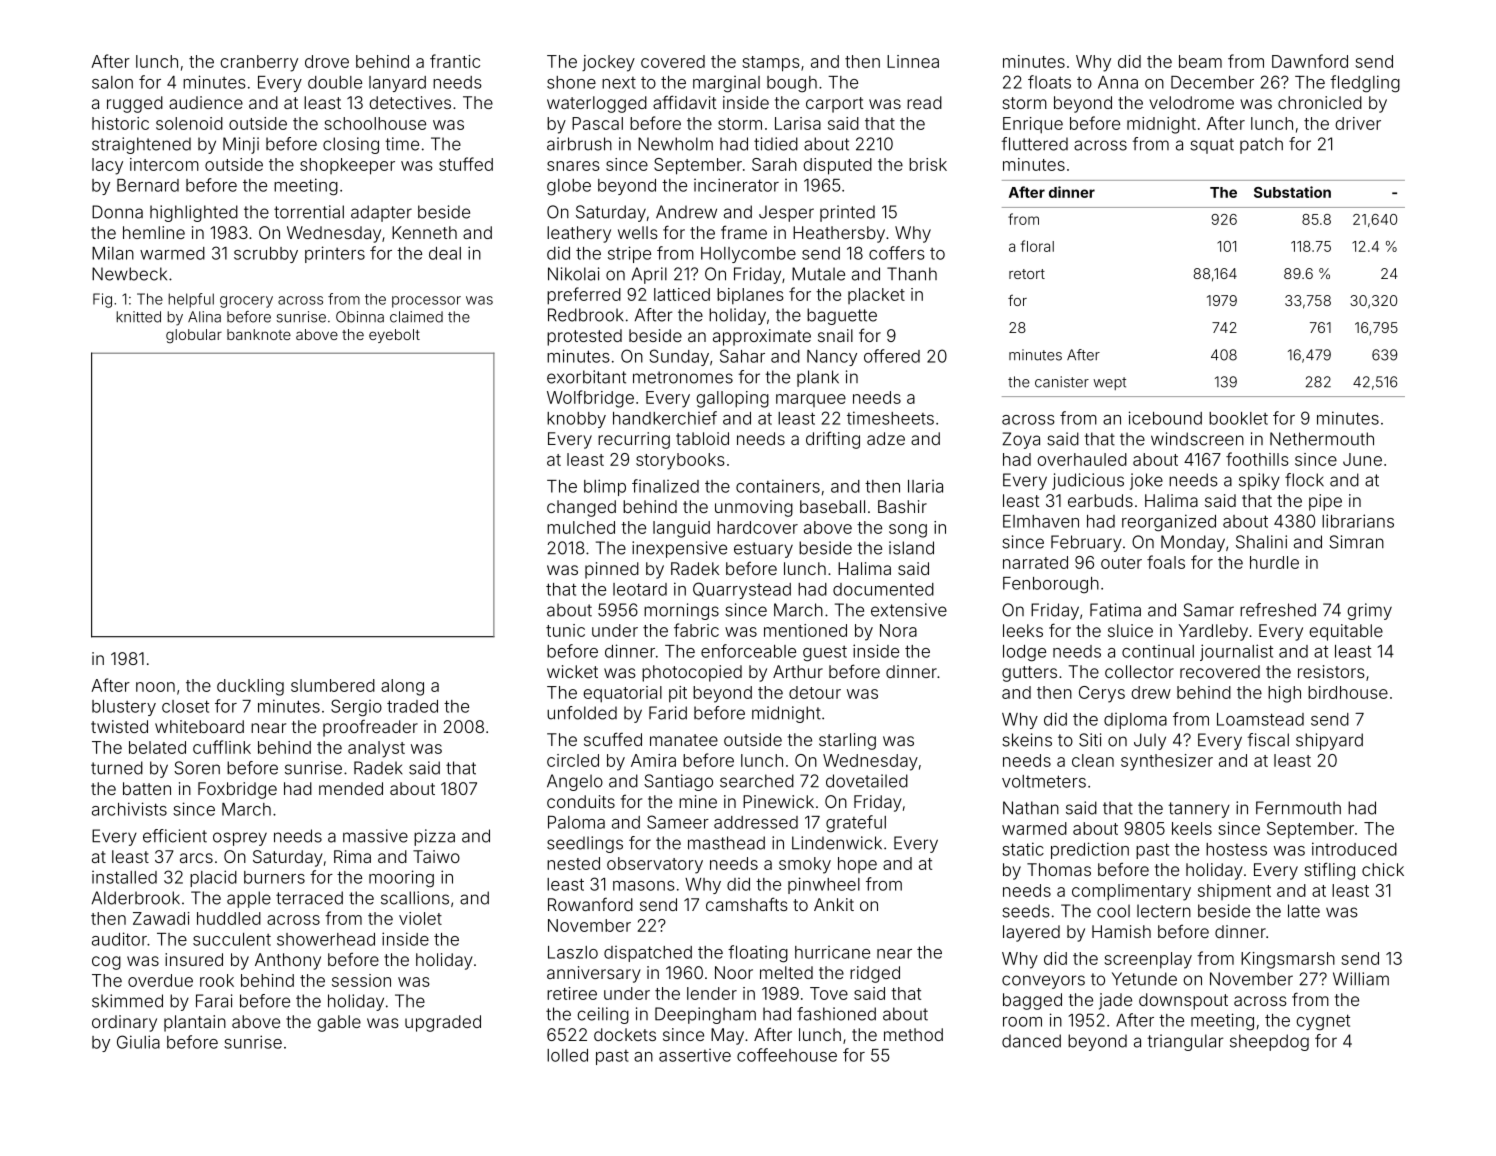  What do you see at coordinates (194, 336) in the screenshot?
I see `globular` at bounding box center [194, 336].
